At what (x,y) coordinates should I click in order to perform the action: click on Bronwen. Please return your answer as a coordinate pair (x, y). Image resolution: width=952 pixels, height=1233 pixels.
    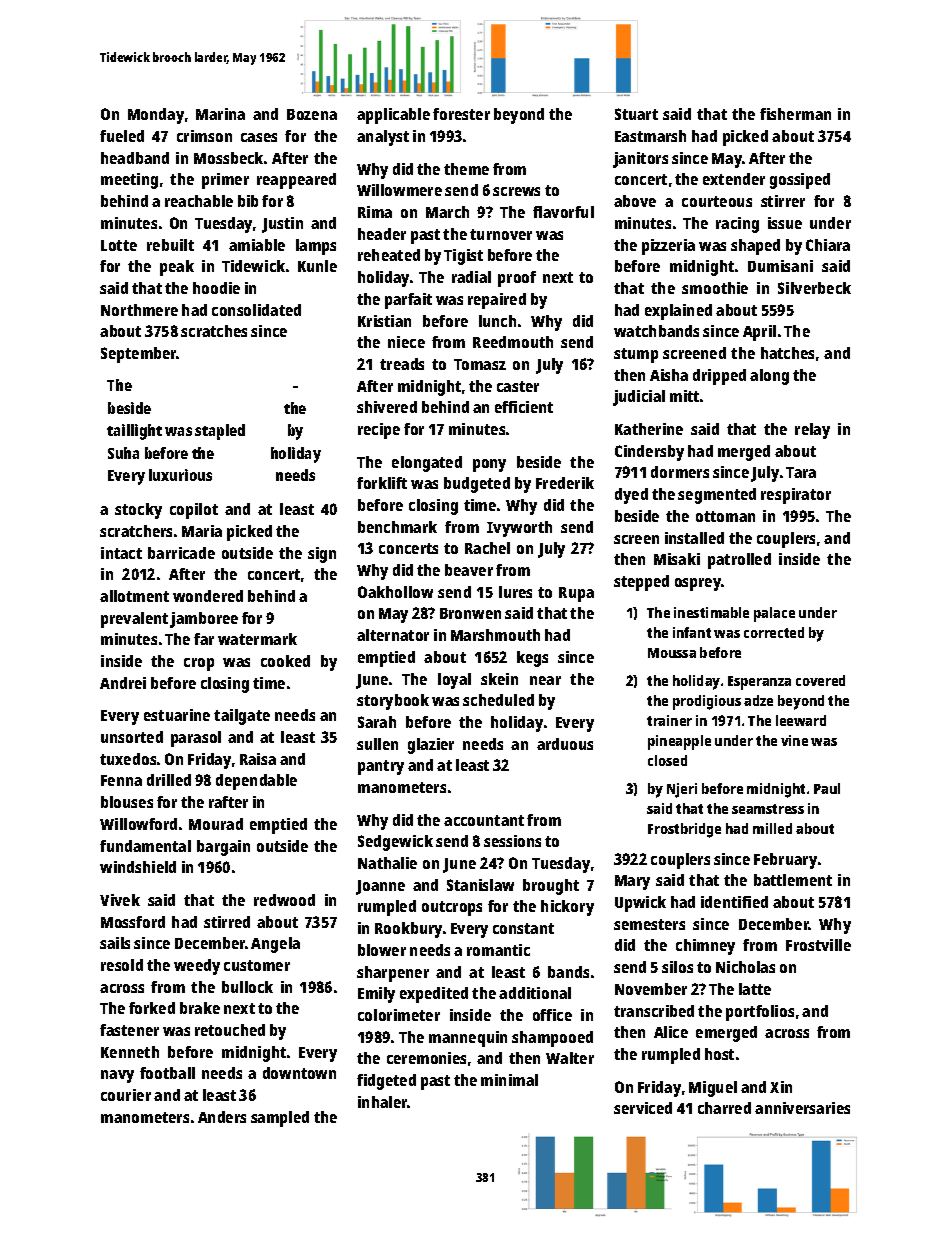
    Looking at the image, I should click on (470, 613).
